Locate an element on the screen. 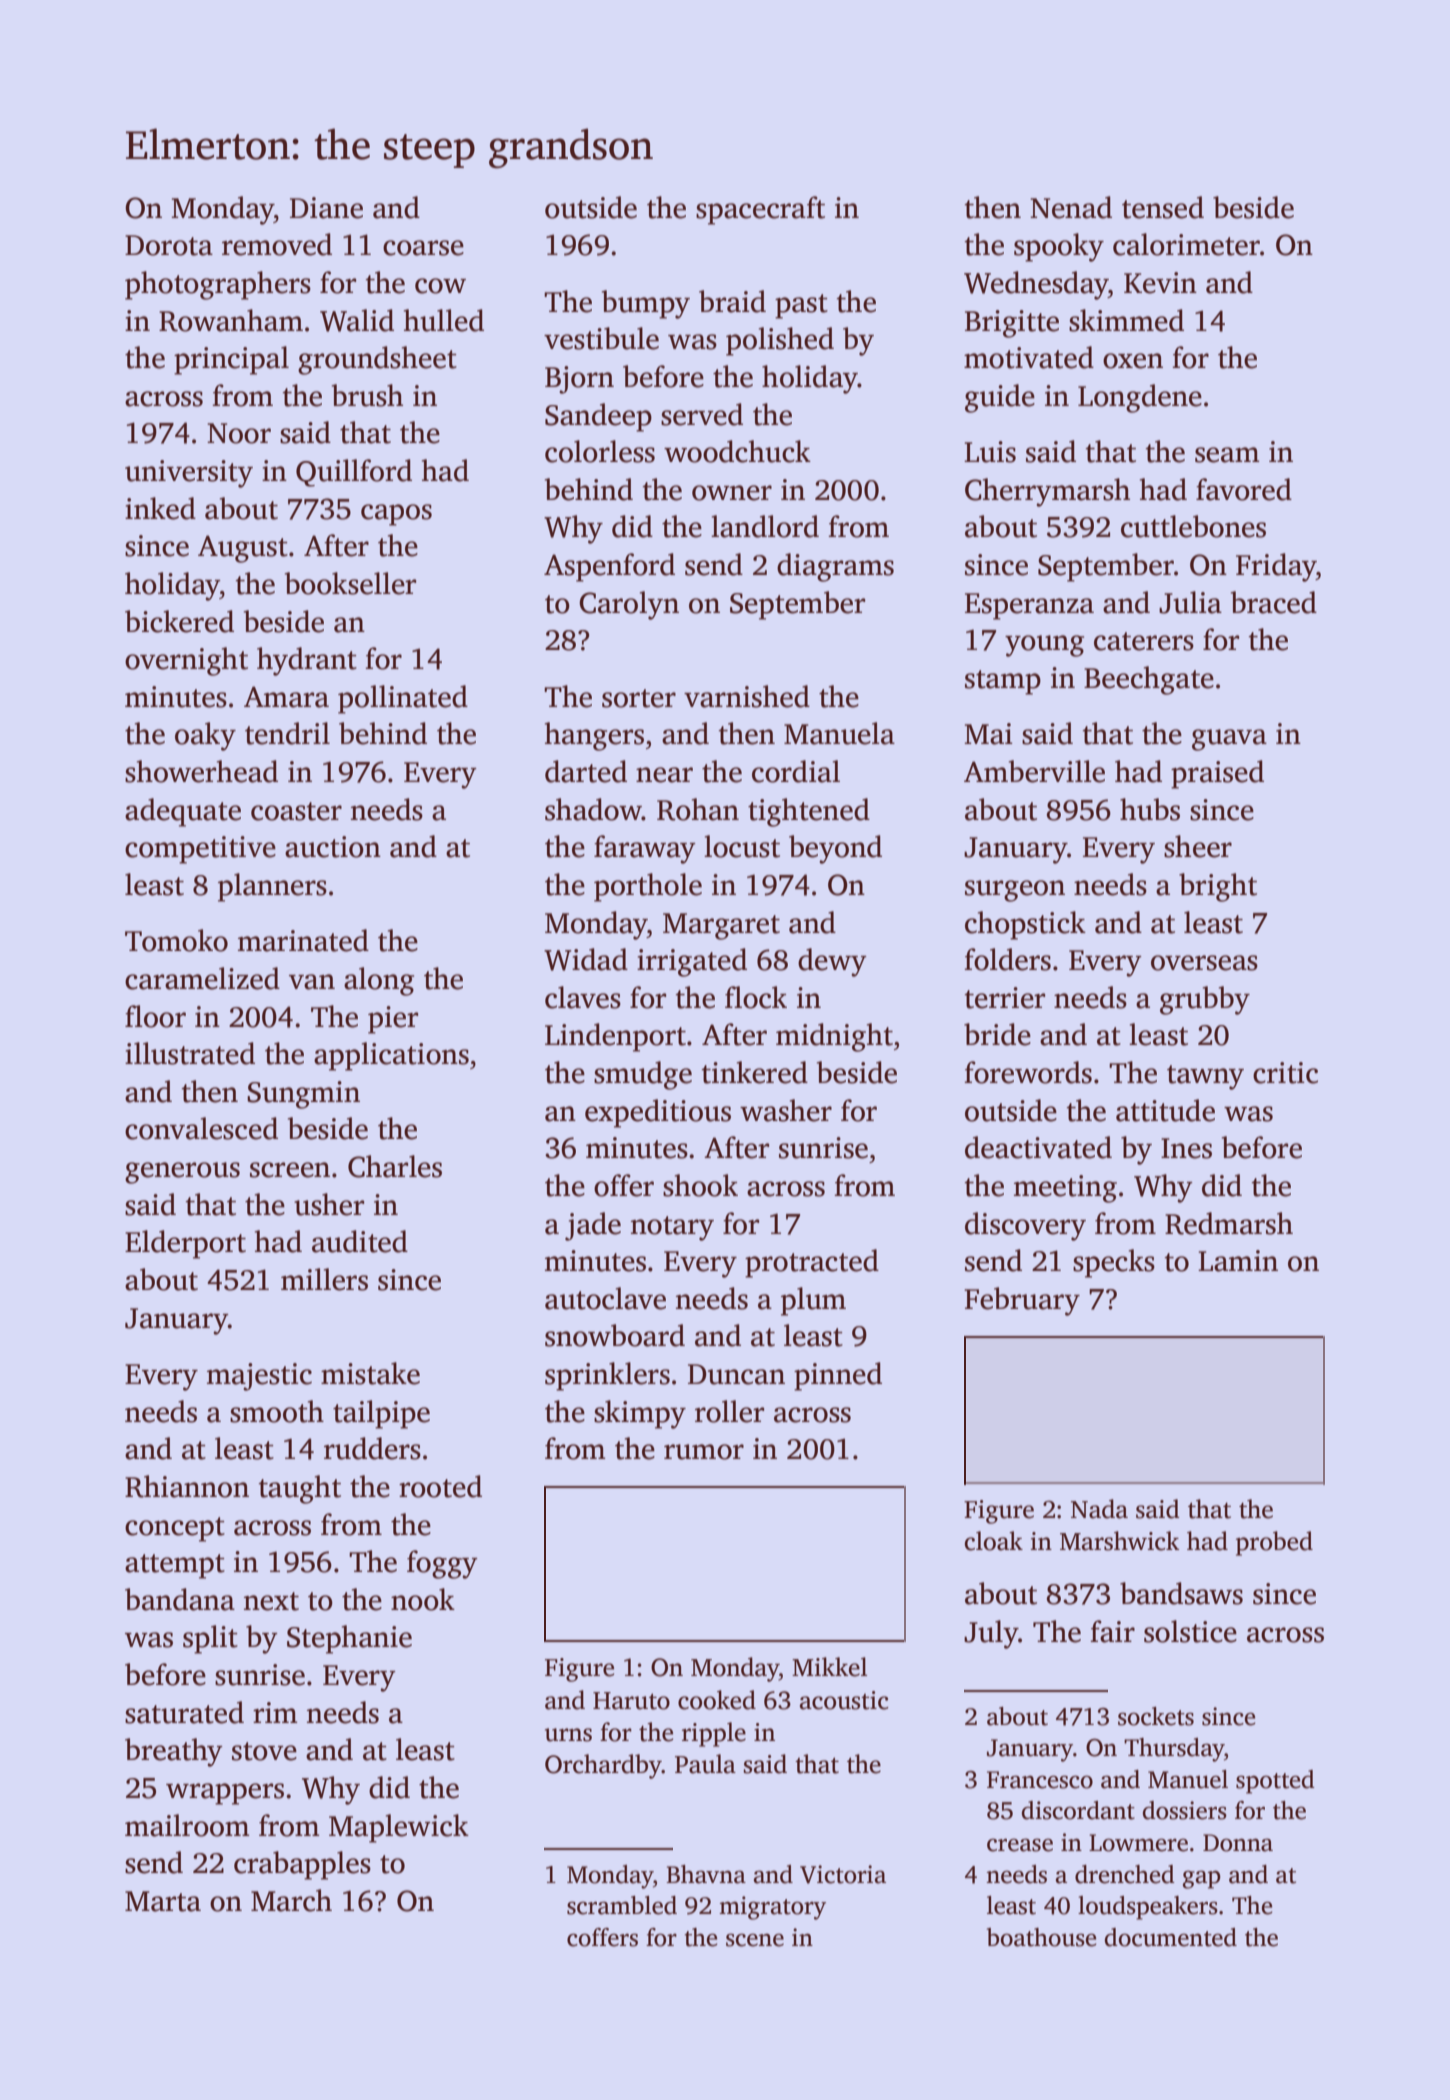 The height and width of the screenshot is (2100, 1450). bickered is located at coordinates (179, 621).
